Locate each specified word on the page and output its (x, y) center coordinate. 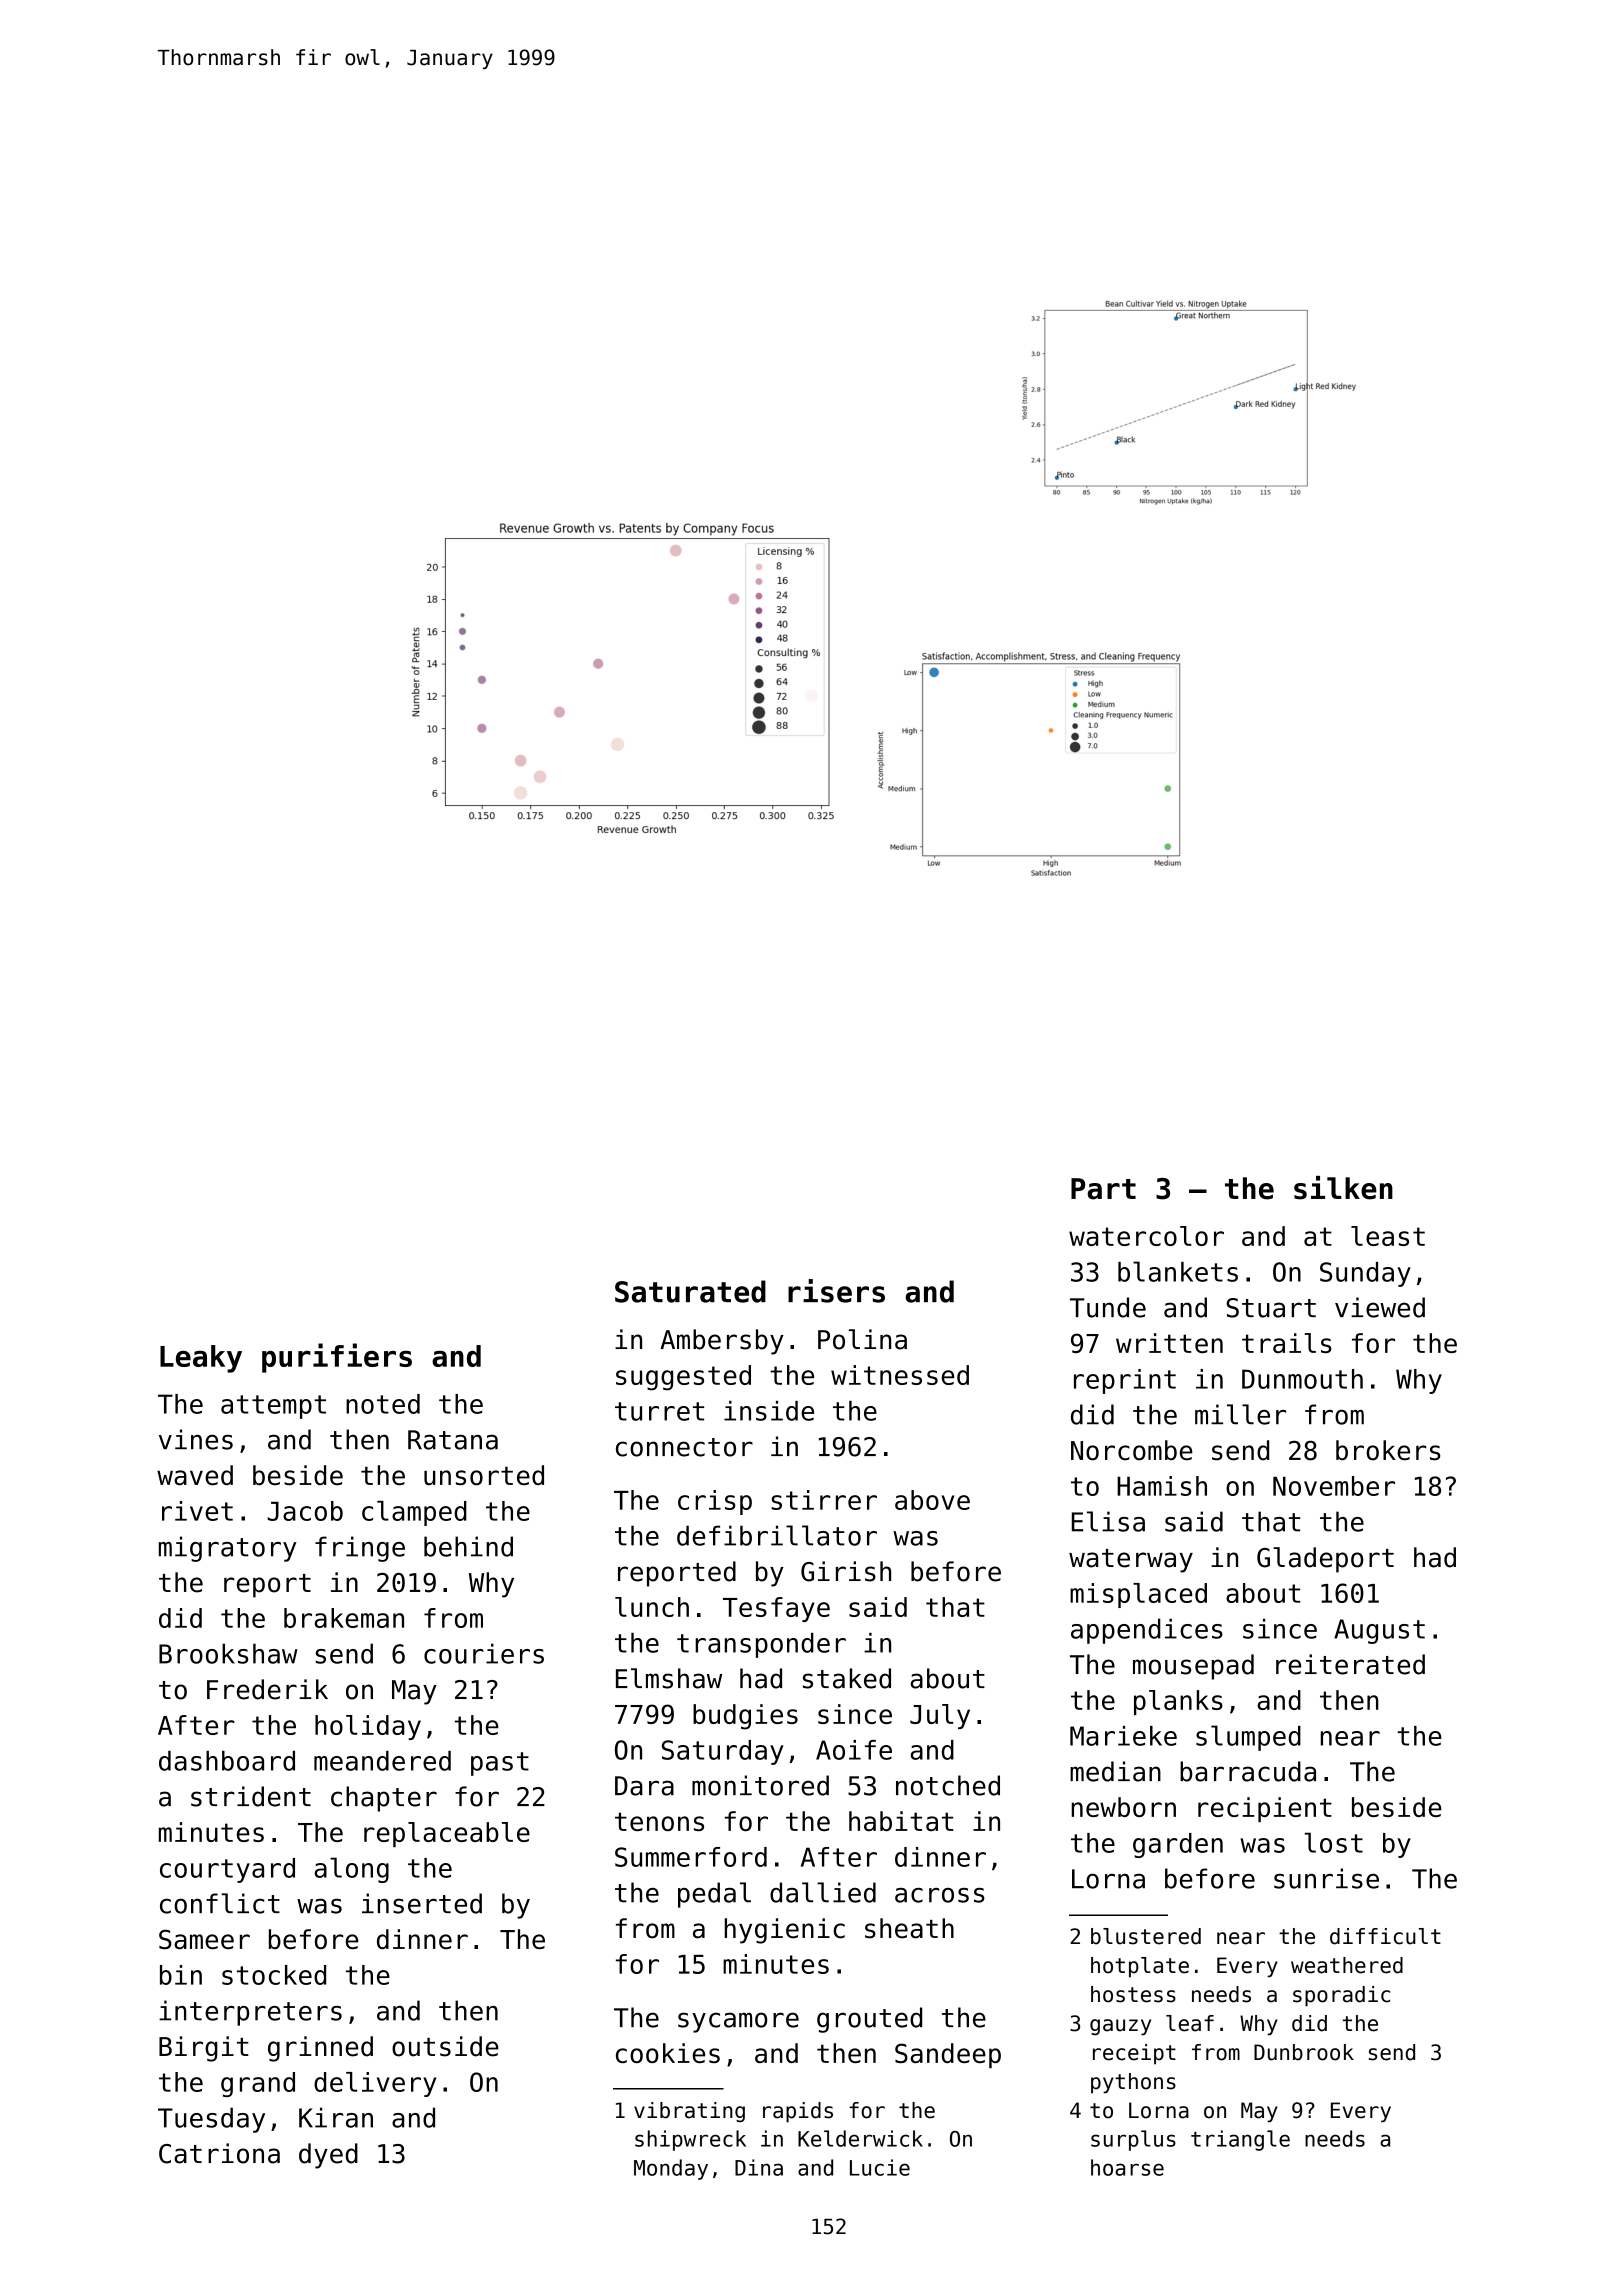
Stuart (1271, 1308)
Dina (759, 2167)
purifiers (337, 1358)
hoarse (1127, 2167)
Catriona (219, 2153)
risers (836, 1291)
